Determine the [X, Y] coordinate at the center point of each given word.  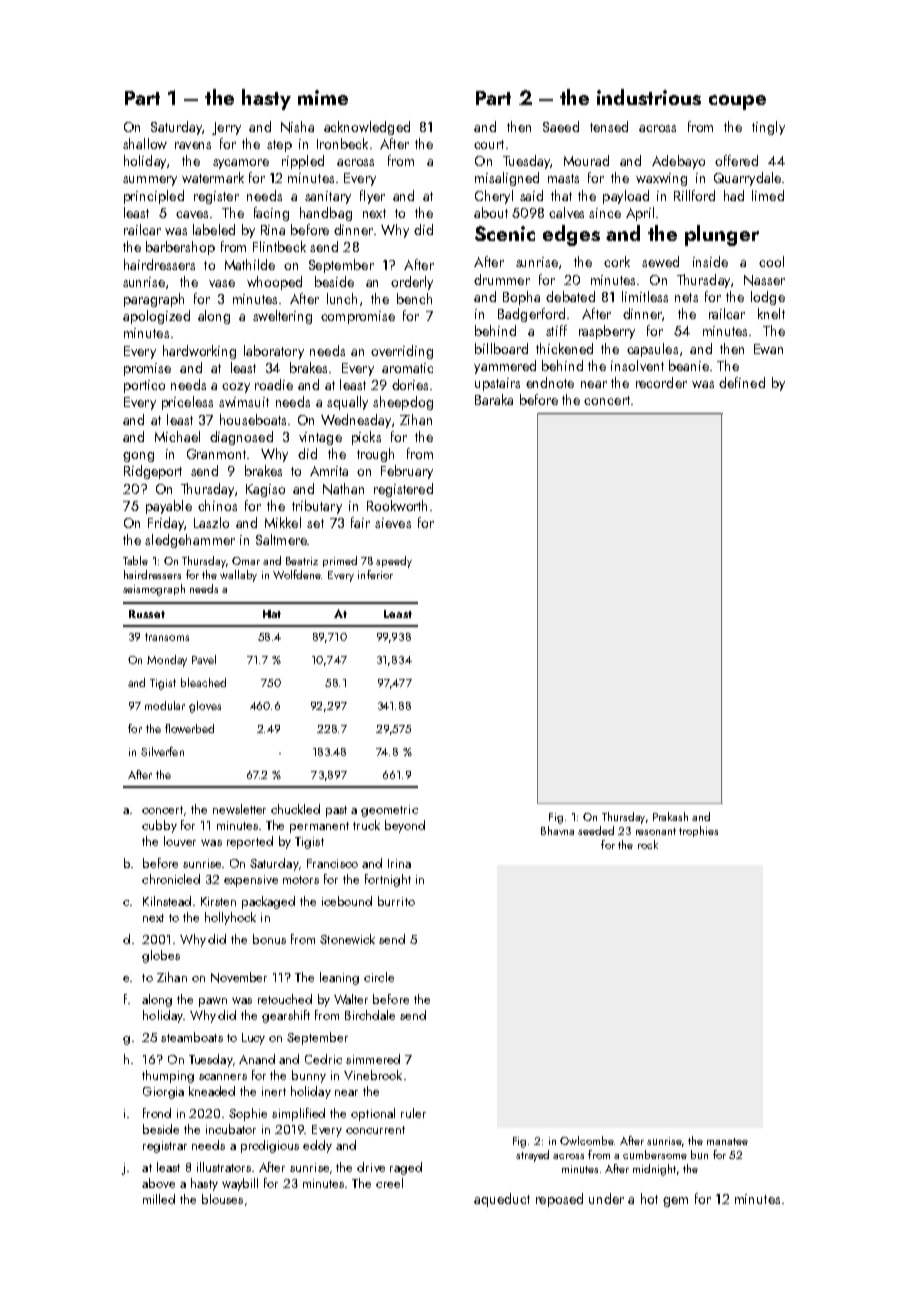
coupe [737, 102]
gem [675, 1202]
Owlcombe [587, 1140]
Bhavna [557, 830]
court [489, 144]
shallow [145, 143]
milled [159, 1199]
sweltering [282, 317]
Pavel [204, 659]
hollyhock [230, 918]
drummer [502, 279]
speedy [394, 562]
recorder [661, 382]
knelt [771, 313]
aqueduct [502, 1200]
